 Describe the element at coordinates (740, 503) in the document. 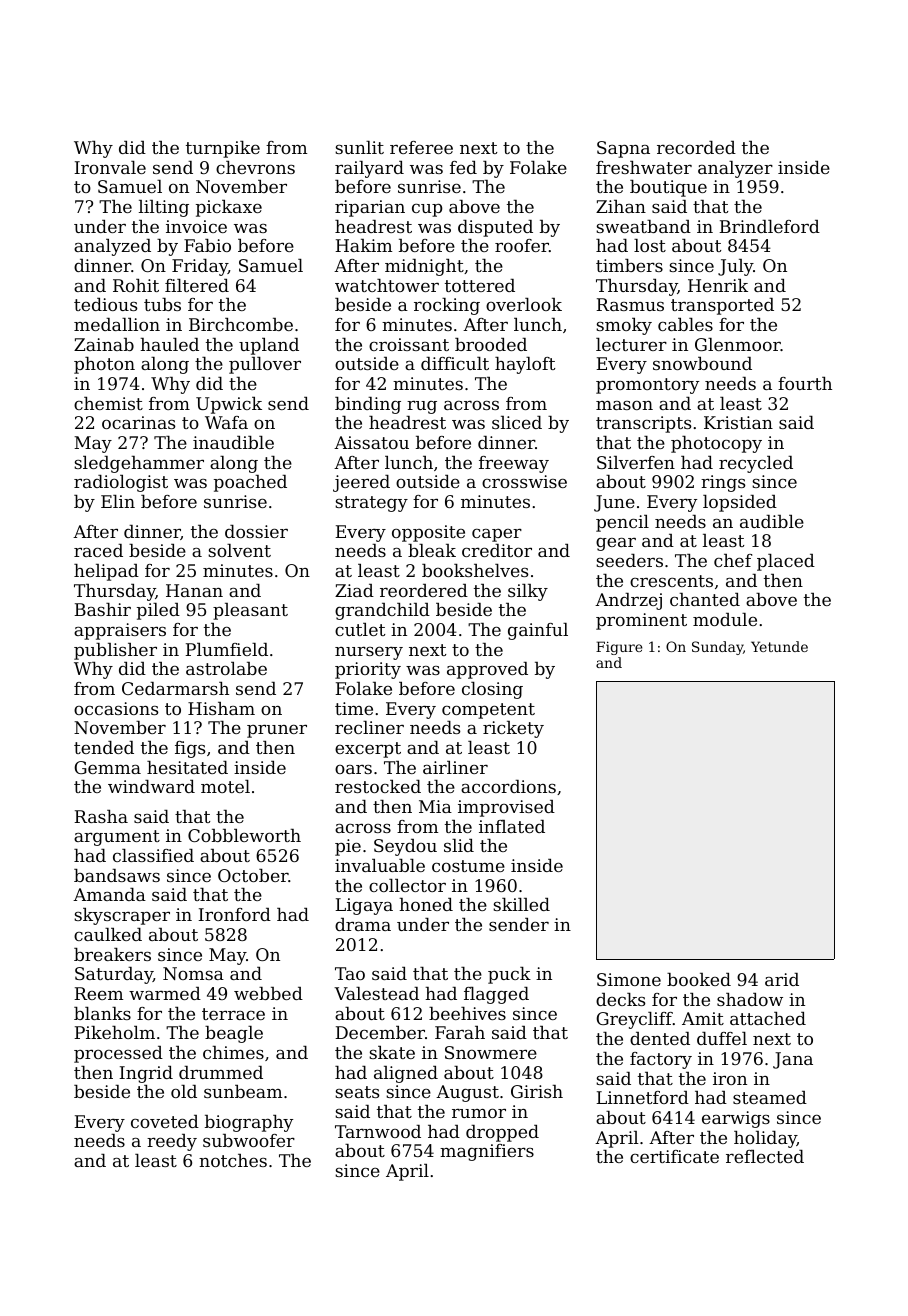

I see `lopsided` at that location.
